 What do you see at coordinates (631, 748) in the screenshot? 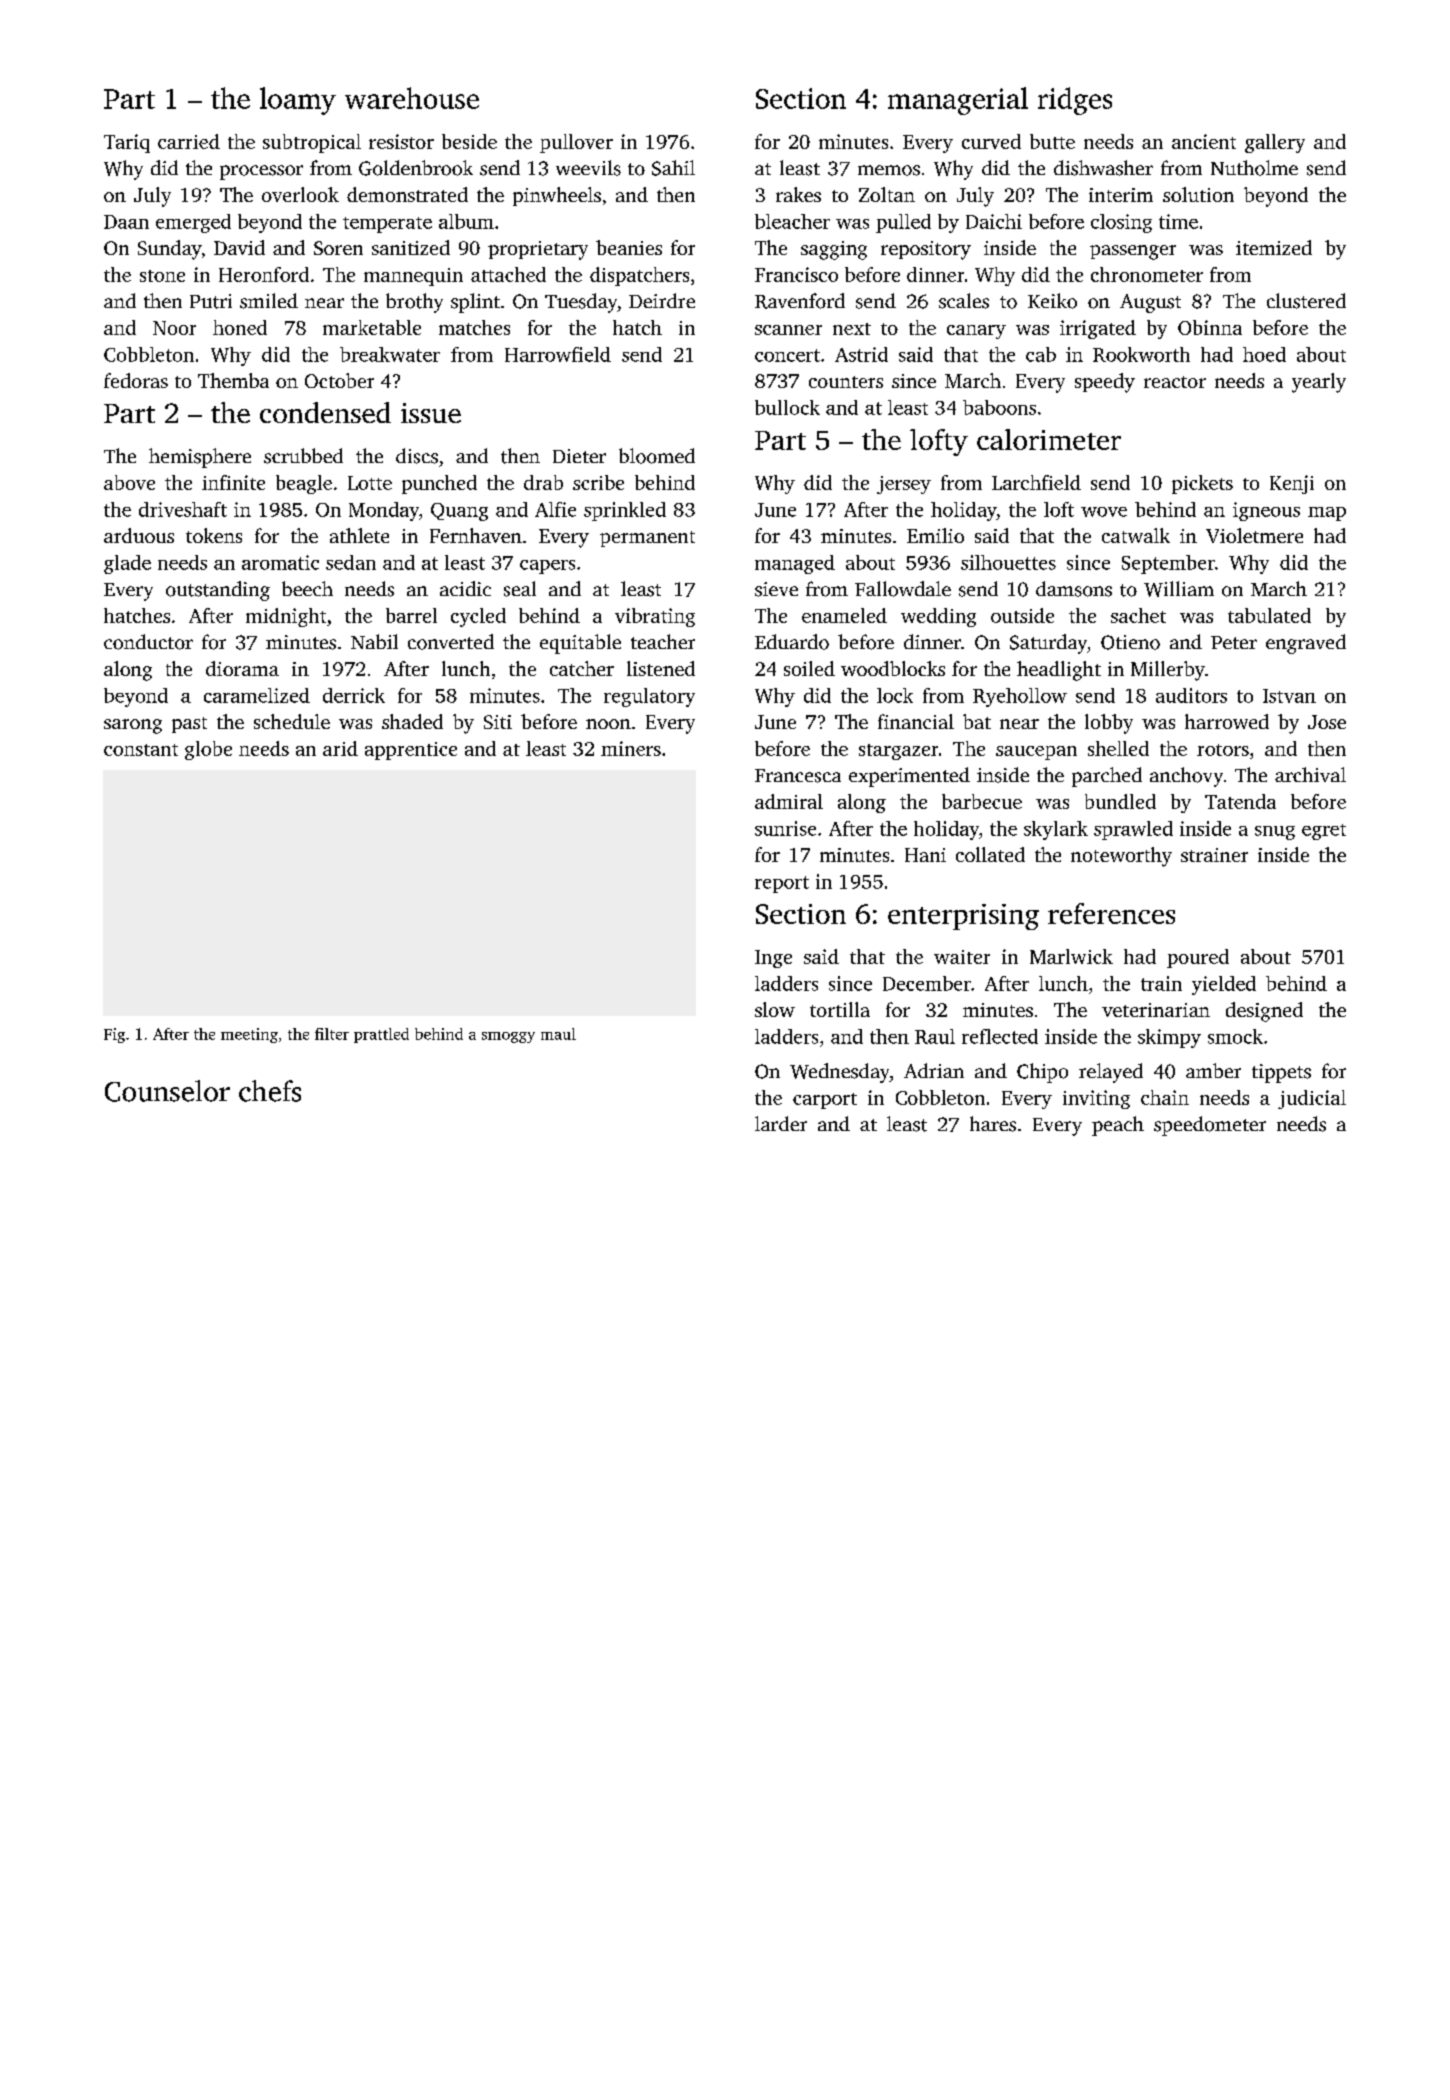
I see `miners` at bounding box center [631, 748].
